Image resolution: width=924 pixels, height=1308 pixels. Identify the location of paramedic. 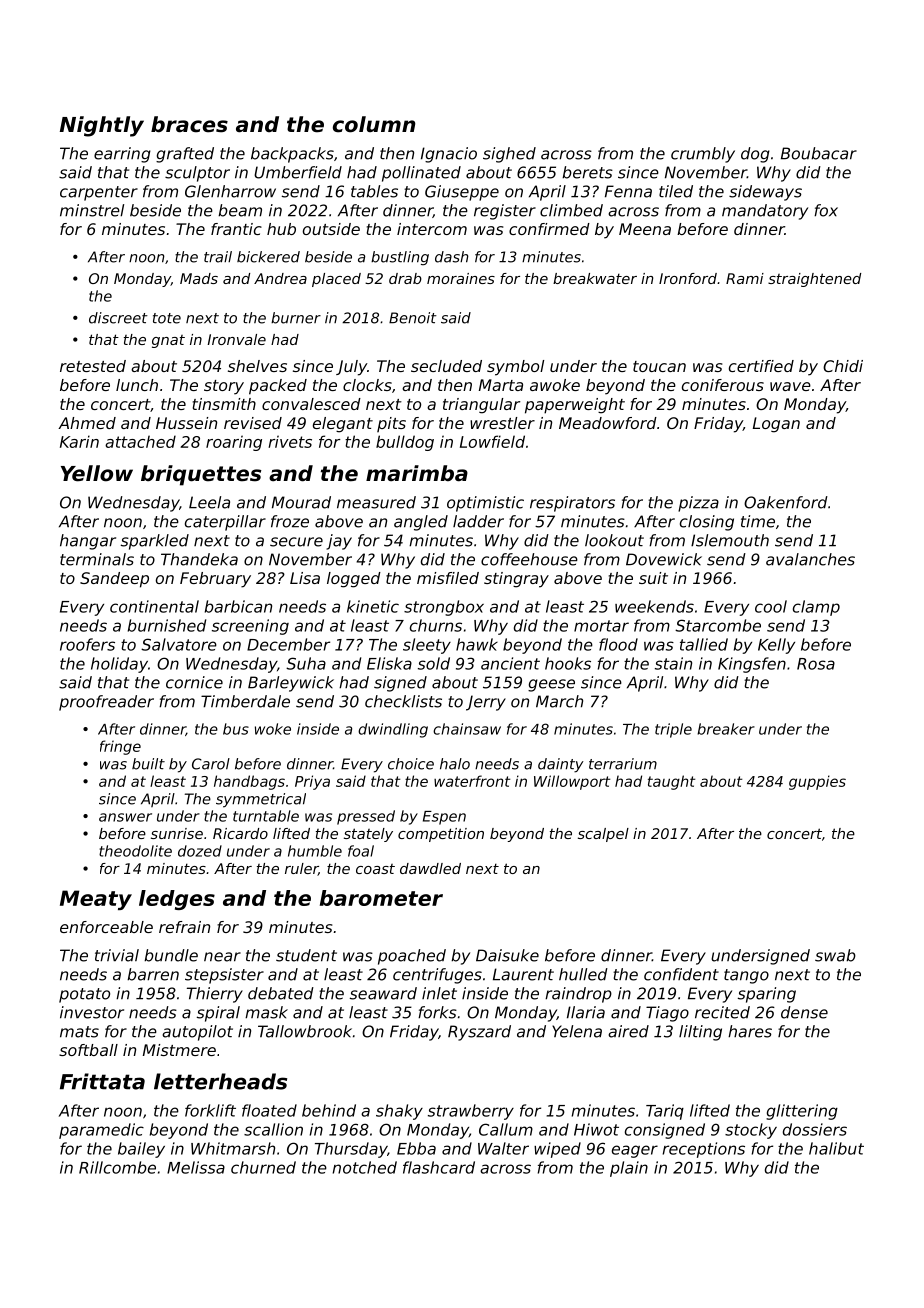
(101, 1131).
